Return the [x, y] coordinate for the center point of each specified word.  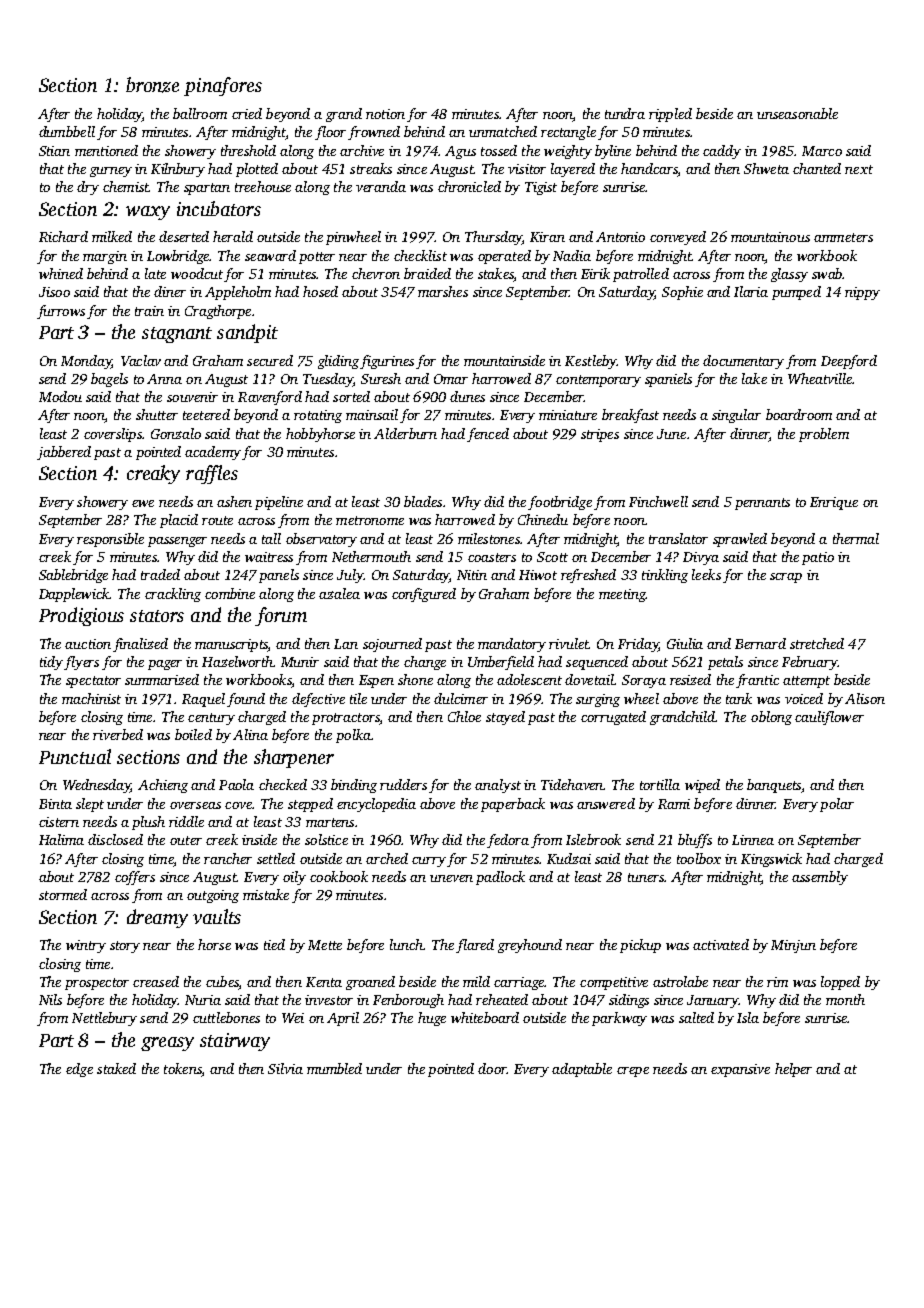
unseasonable [797, 113]
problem [824, 435]
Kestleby [590, 362]
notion [385, 114]
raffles [212, 474]
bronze [152, 85]
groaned [370, 983]
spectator [93, 682]
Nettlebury [104, 1019]
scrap [786, 578]
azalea [339, 593]
